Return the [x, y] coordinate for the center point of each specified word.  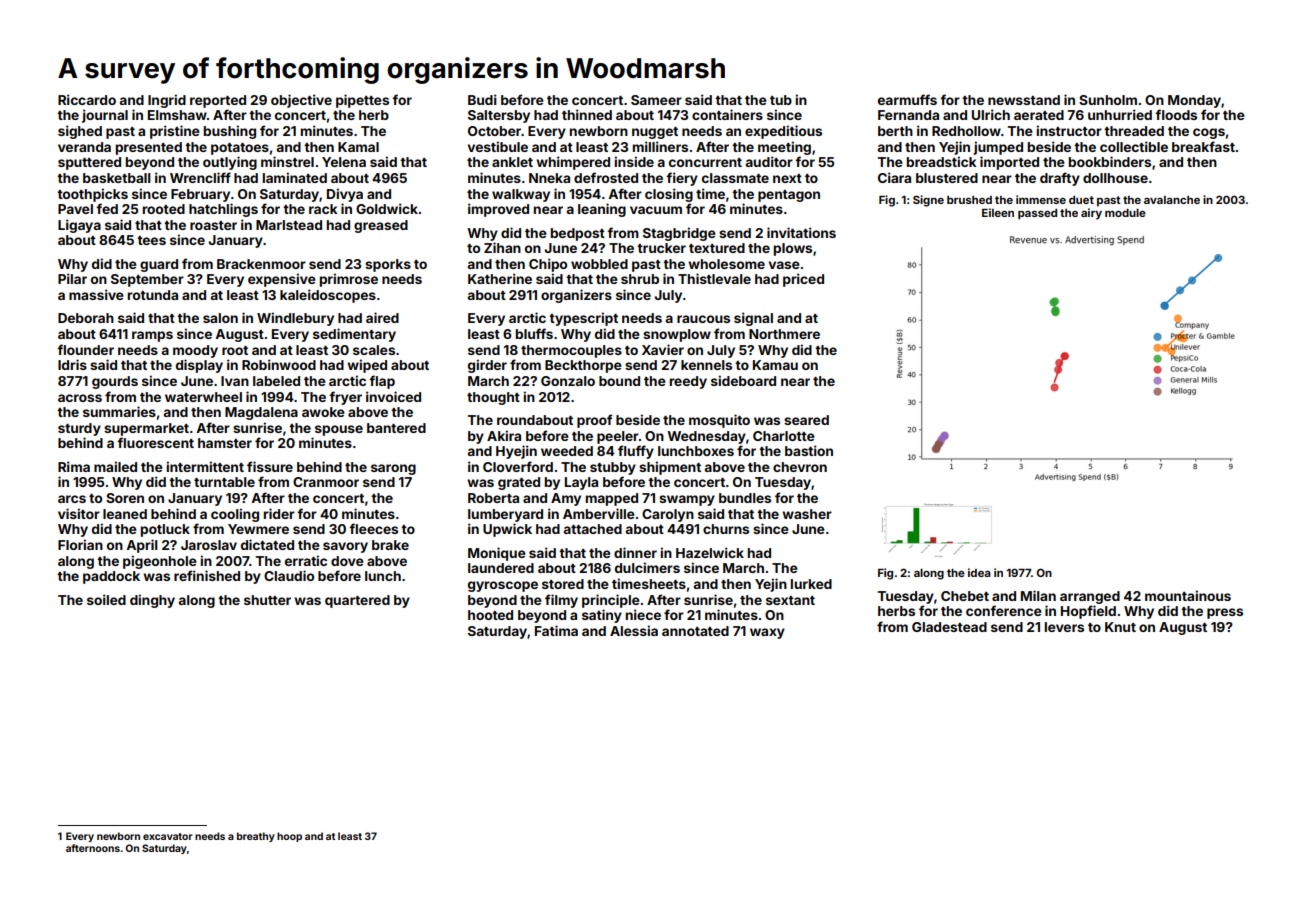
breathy [256, 837]
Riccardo [87, 99]
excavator [168, 836]
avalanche [1172, 200]
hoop [289, 837]
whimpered [573, 163]
